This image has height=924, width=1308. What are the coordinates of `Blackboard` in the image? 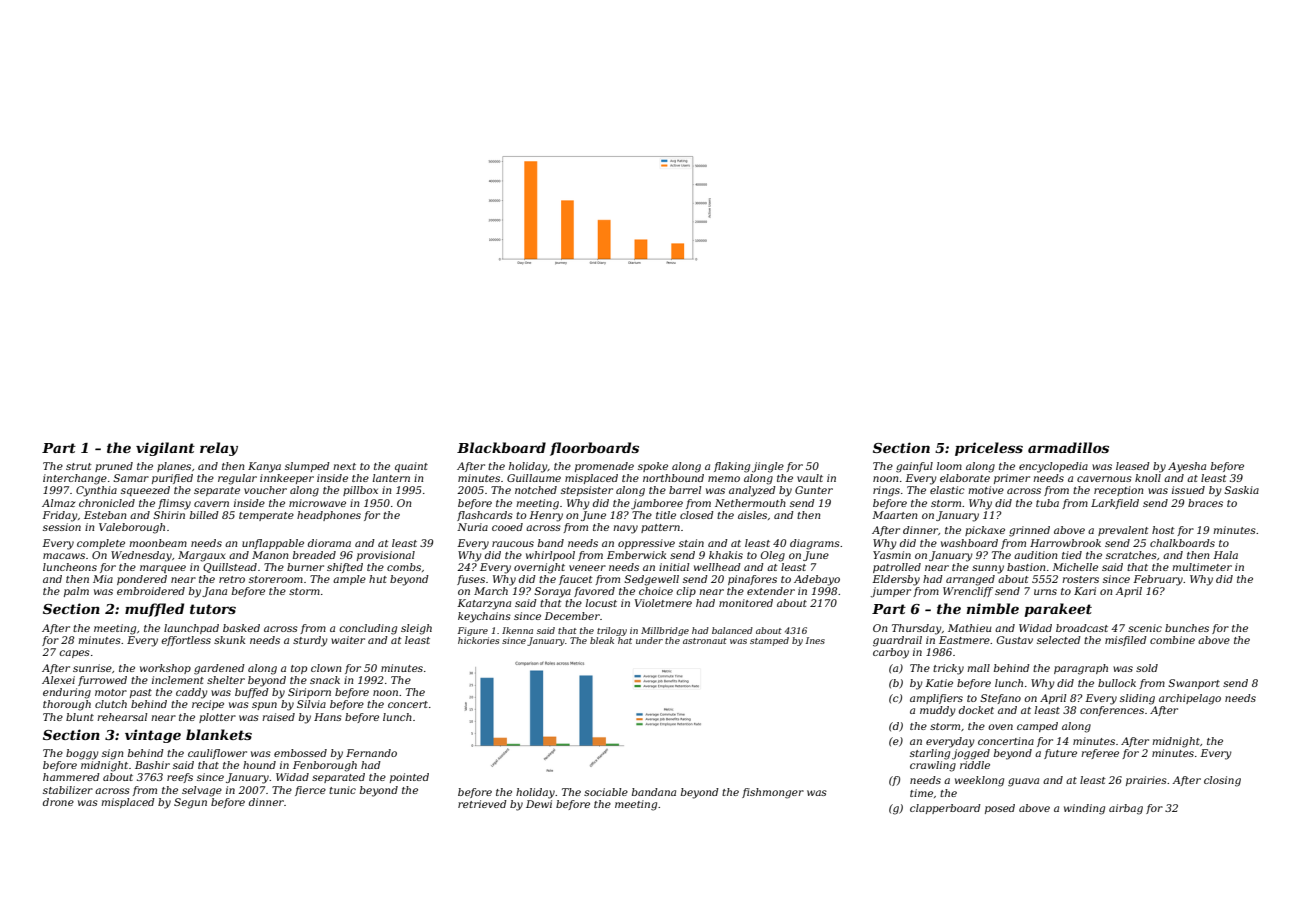 It's located at (501, 447).
